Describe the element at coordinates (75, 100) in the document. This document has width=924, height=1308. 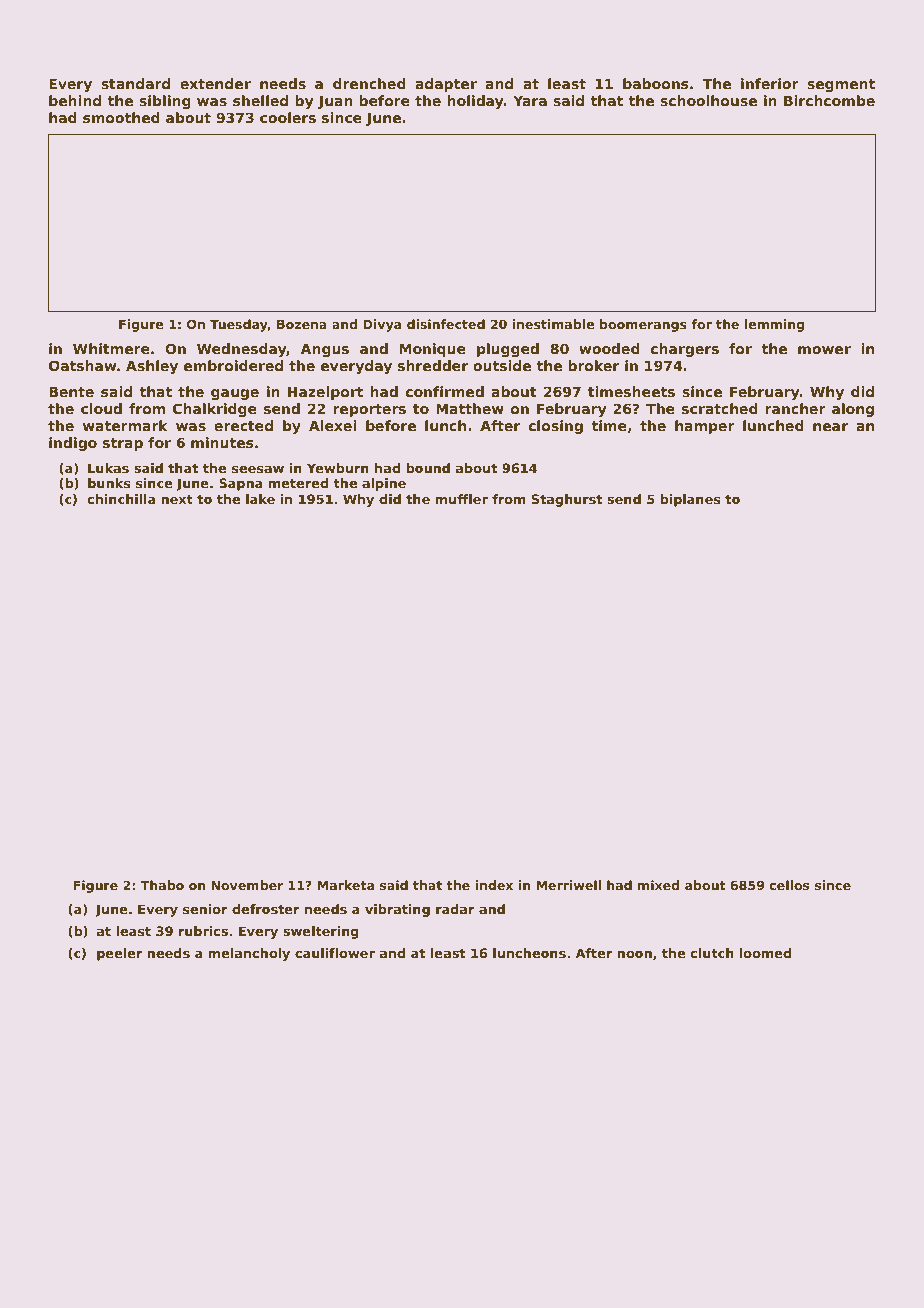
I see `behind` at that location.
